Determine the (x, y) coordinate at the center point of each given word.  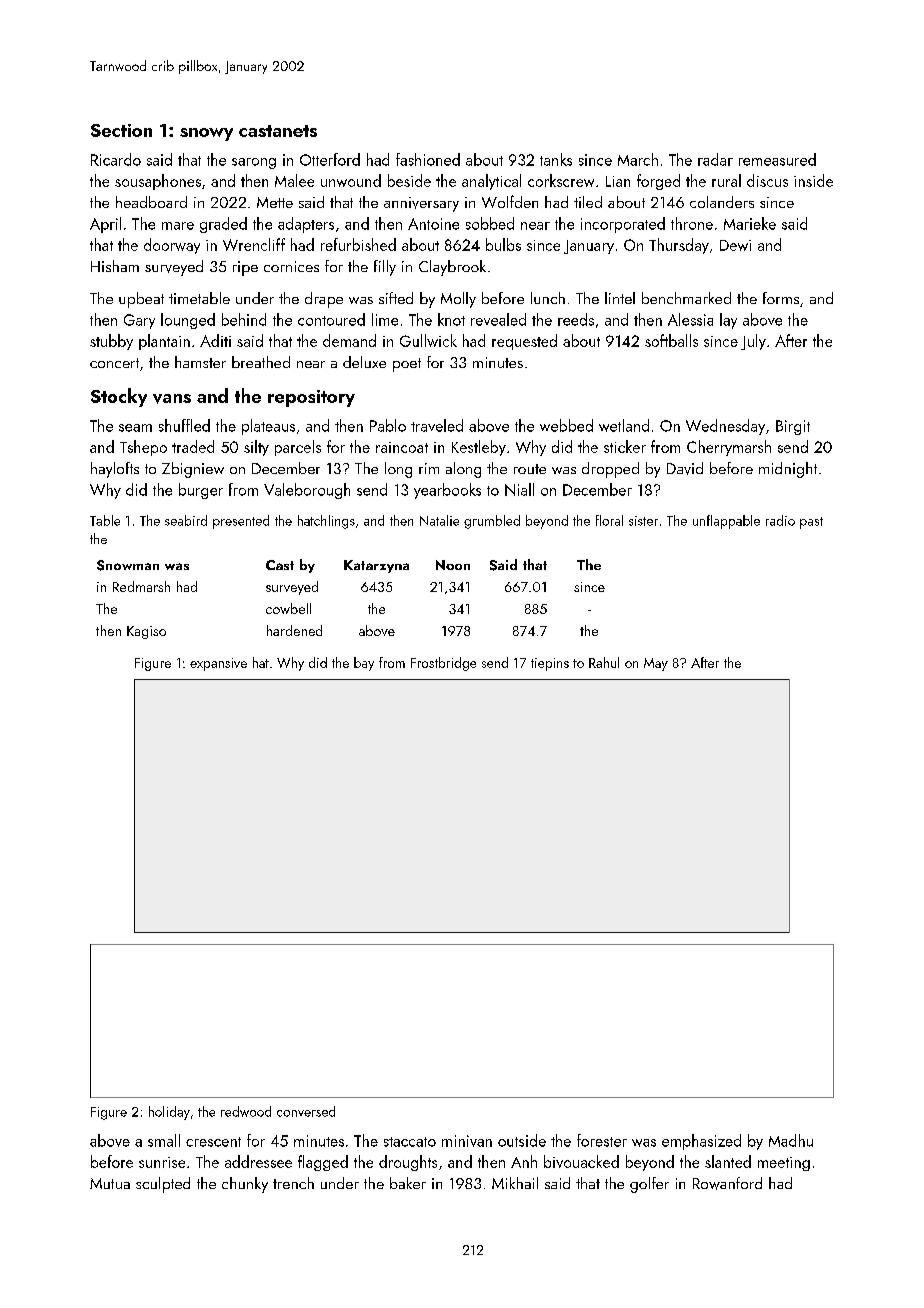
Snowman (128, 565)
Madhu (791, 1140)
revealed (498, 319)
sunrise (162, 1162)
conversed (306, 1111)
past (811, 523)
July (753, 342)
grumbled (492, 522)
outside (522, 1140)
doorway (172, 246)
